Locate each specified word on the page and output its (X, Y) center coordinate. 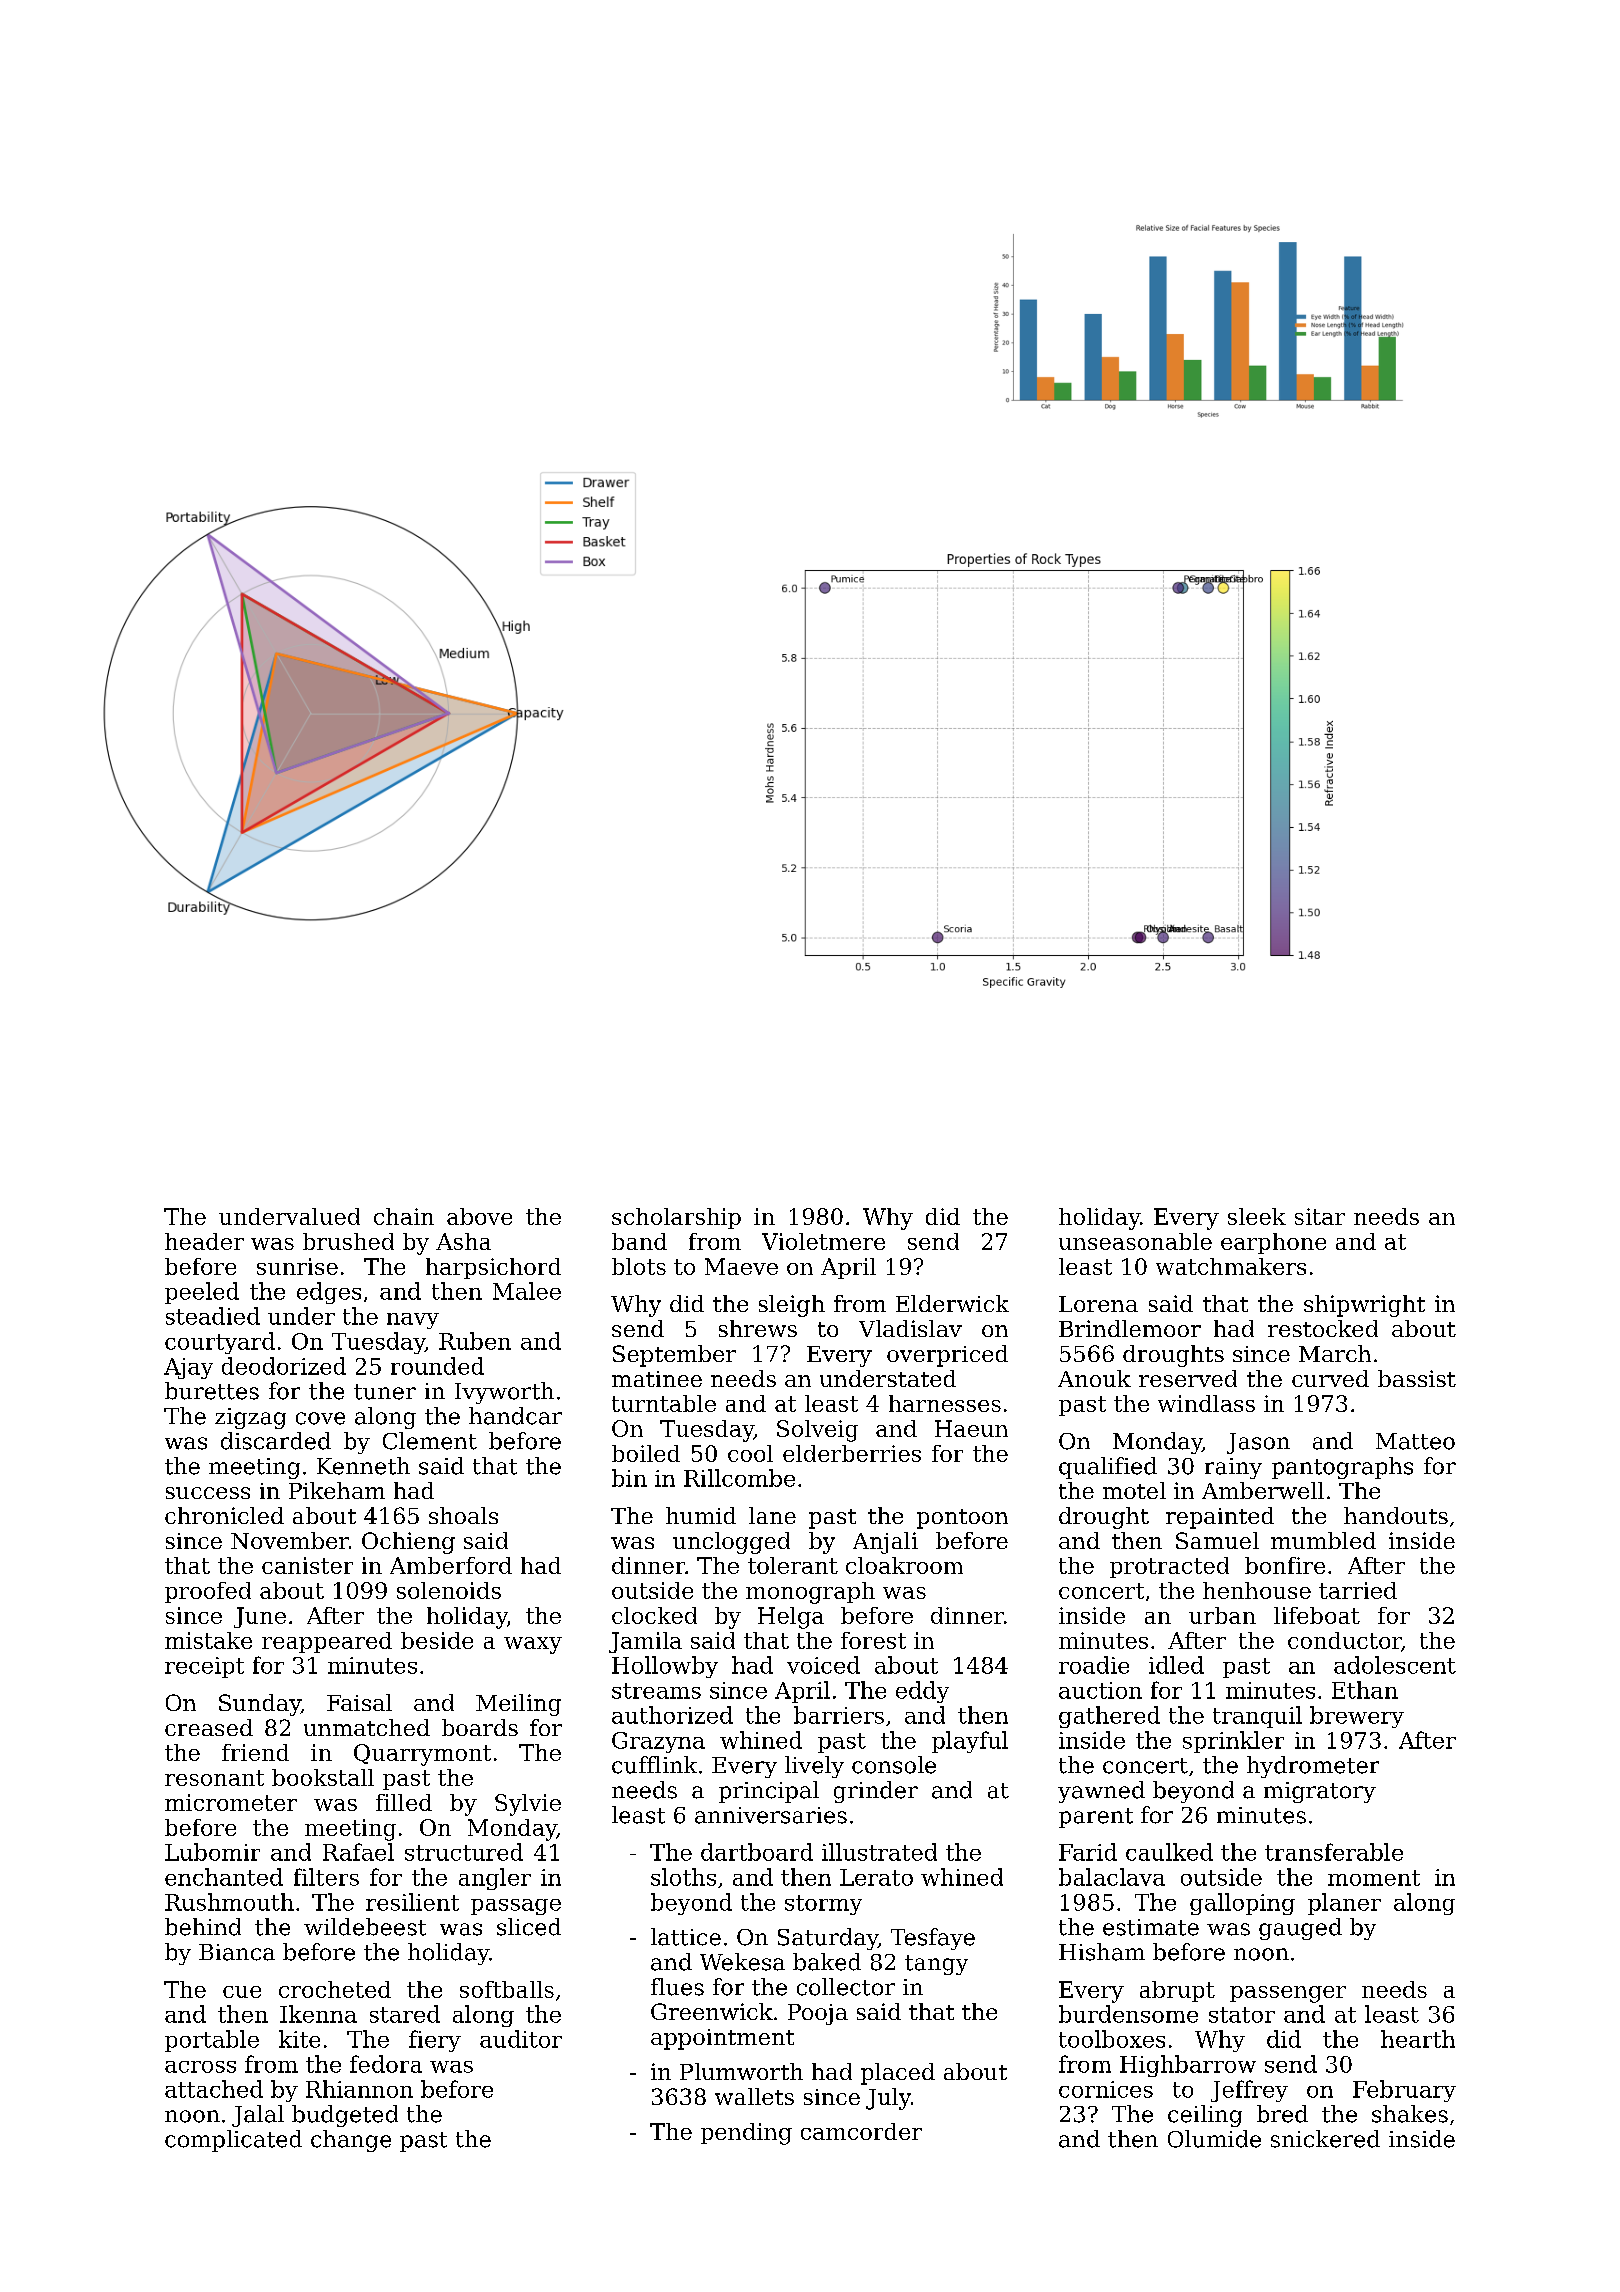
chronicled (224, 1515)
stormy (823, 1905)
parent (1096, 1818)
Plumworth (741, 2071)
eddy (922, 1692)
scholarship (676, 1218)
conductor (1344, 1640)
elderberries (852, 1453)
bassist (1417, 1378)
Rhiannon (359, 2089)
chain (404, 1216)
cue (242, 1992)
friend (255, 1752)
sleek (1257, 1216)
